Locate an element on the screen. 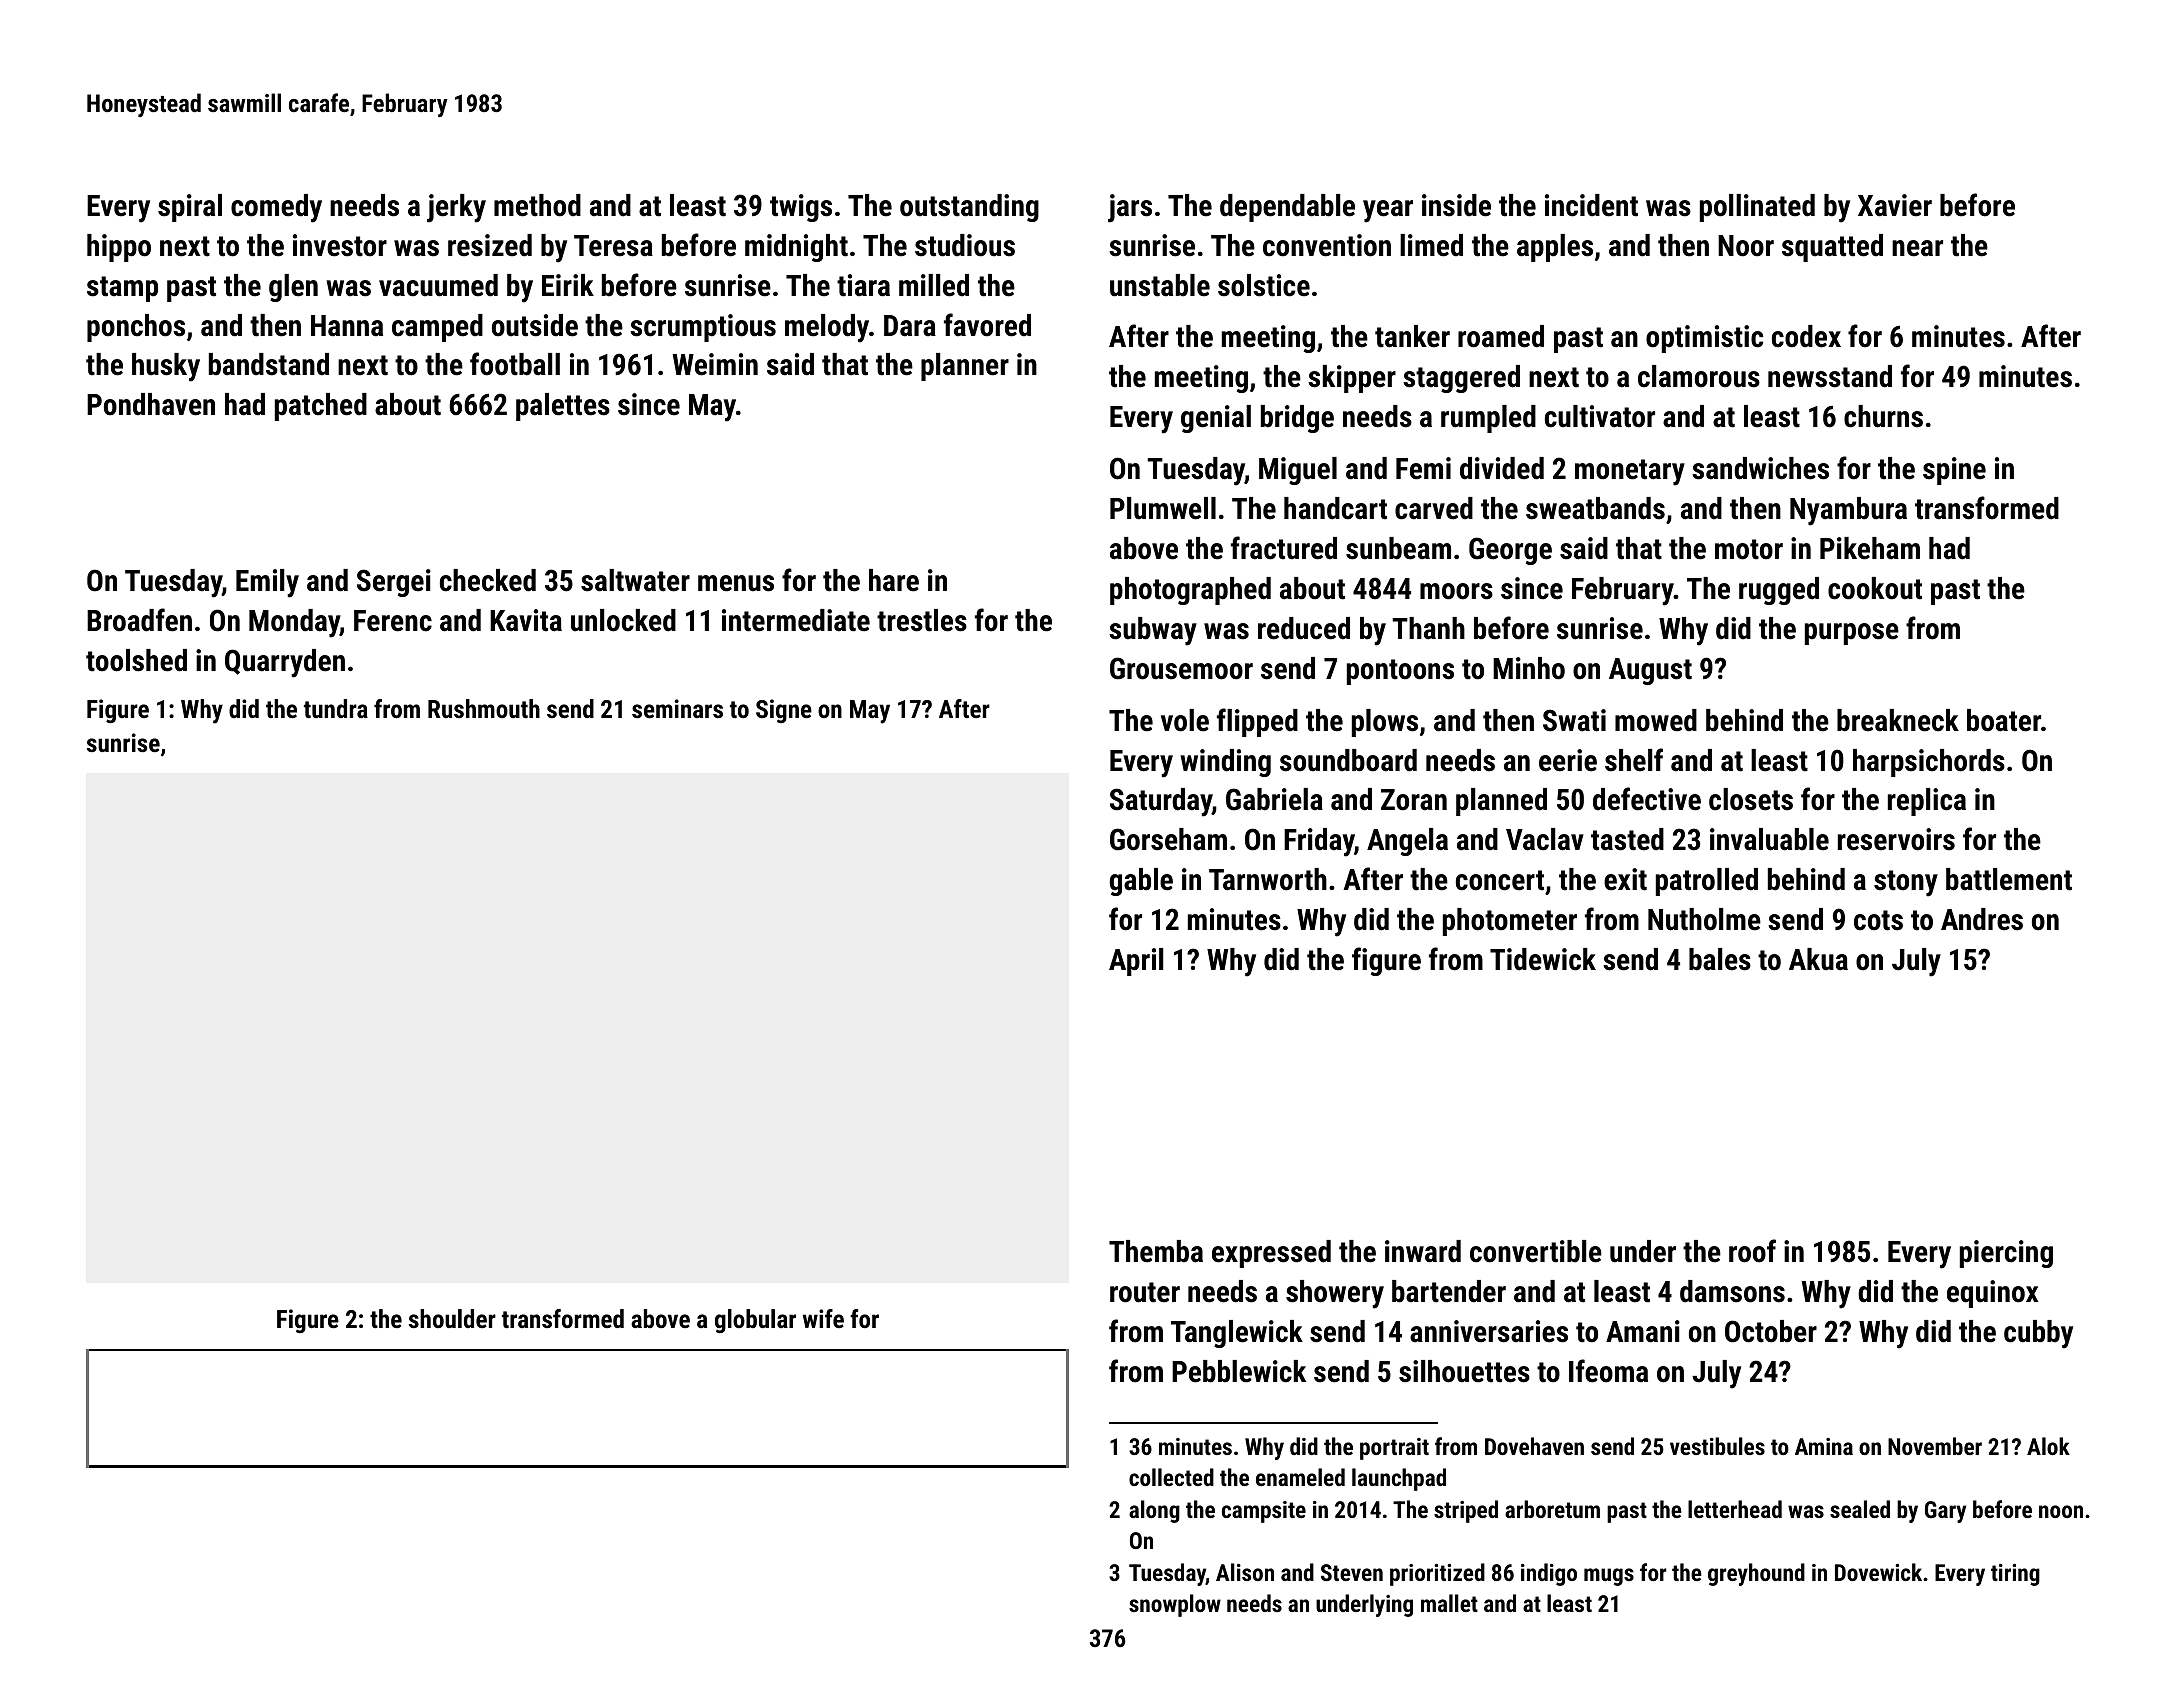 The width and height of the screenshot is (2178, 1683). April is located at coordinates (1136, 962).
